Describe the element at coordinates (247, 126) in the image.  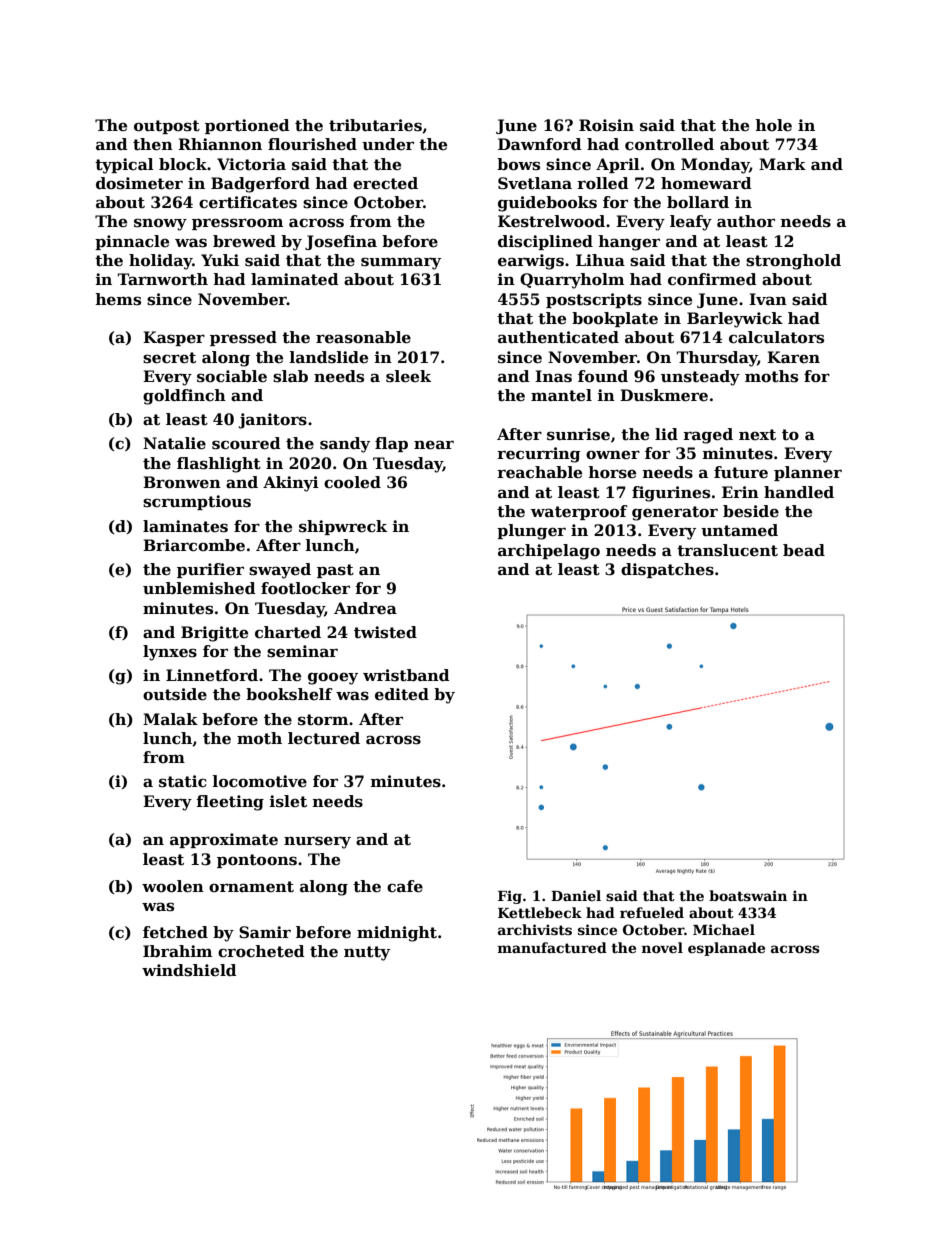
I see `portioned` at that location.
